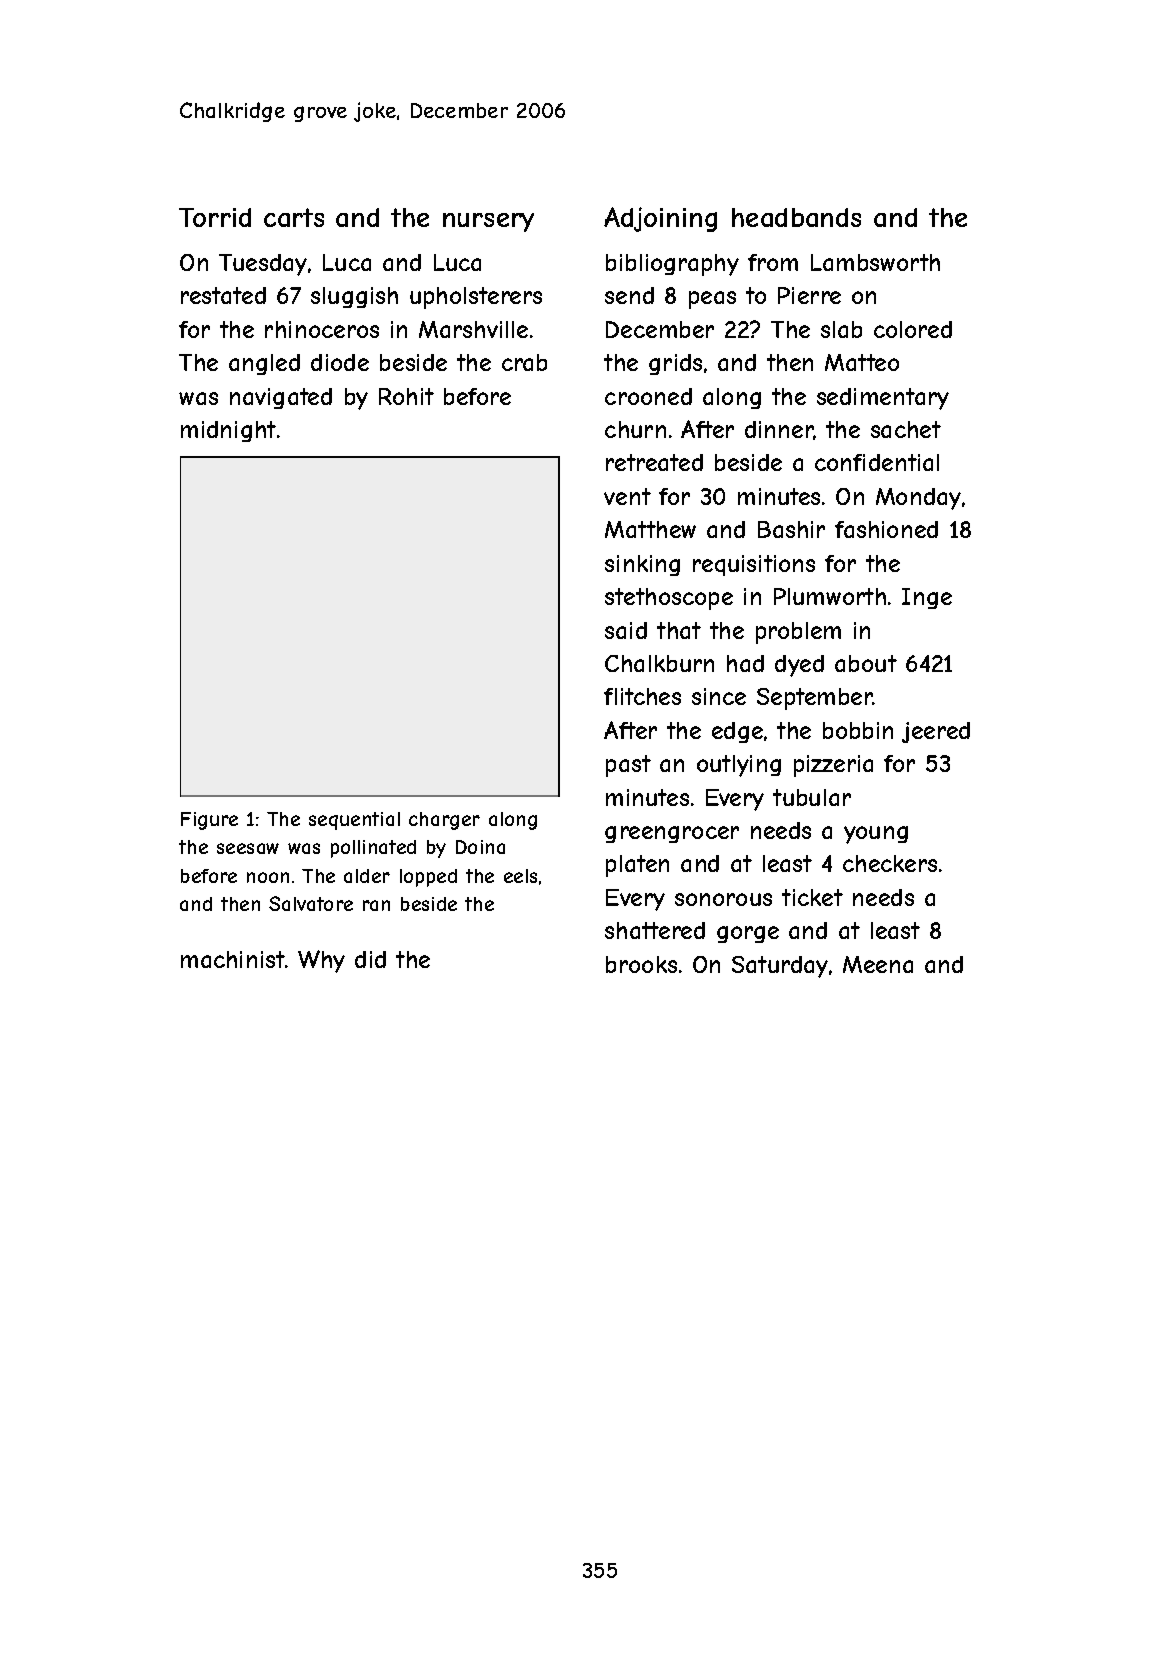 This screenshot has width=1165, height=1654. I want to click on brooks, so click(641, 964).
